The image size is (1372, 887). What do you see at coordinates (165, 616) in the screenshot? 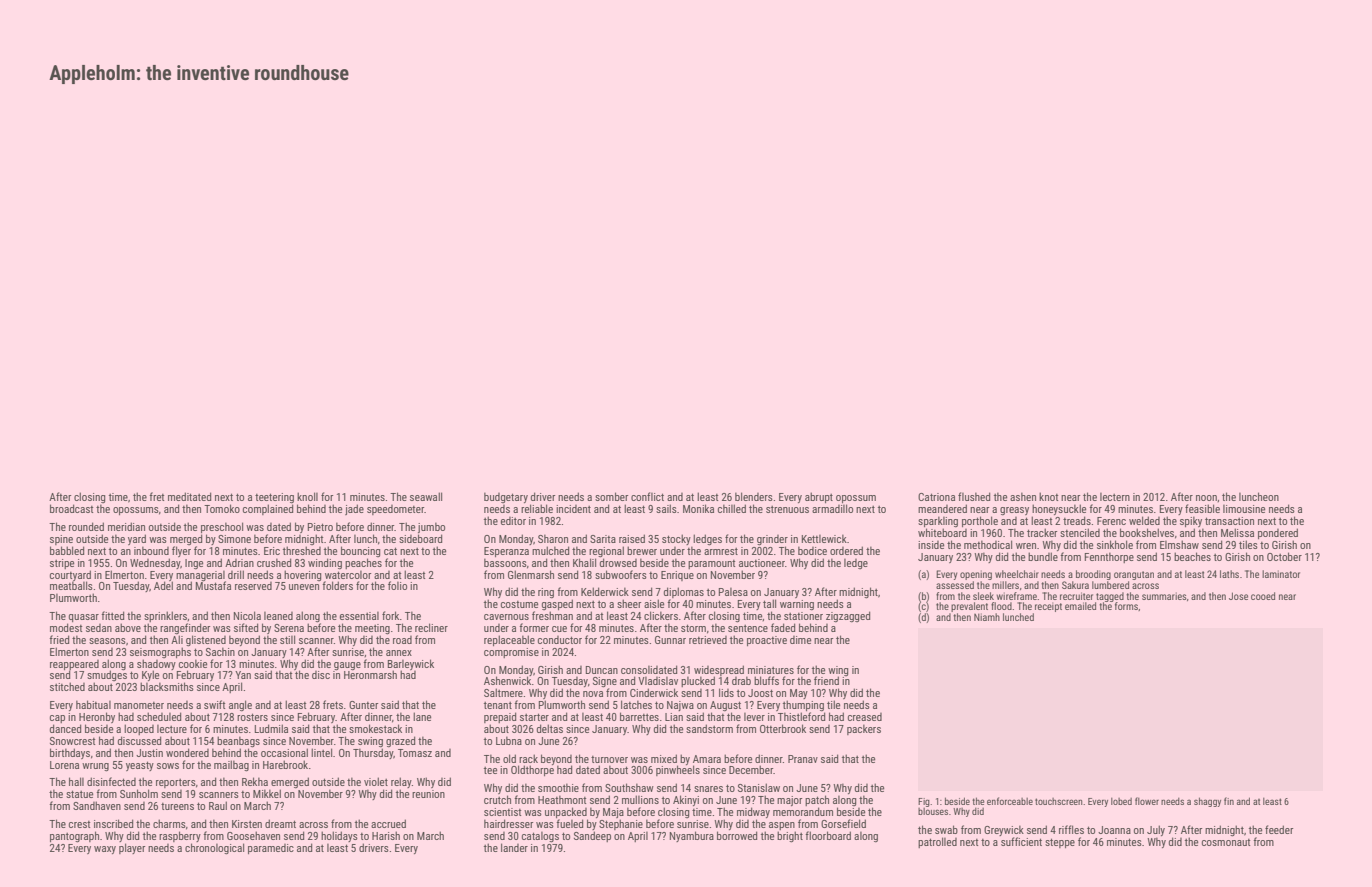
I see `sprinklers` at bounding box center [165, 616].
